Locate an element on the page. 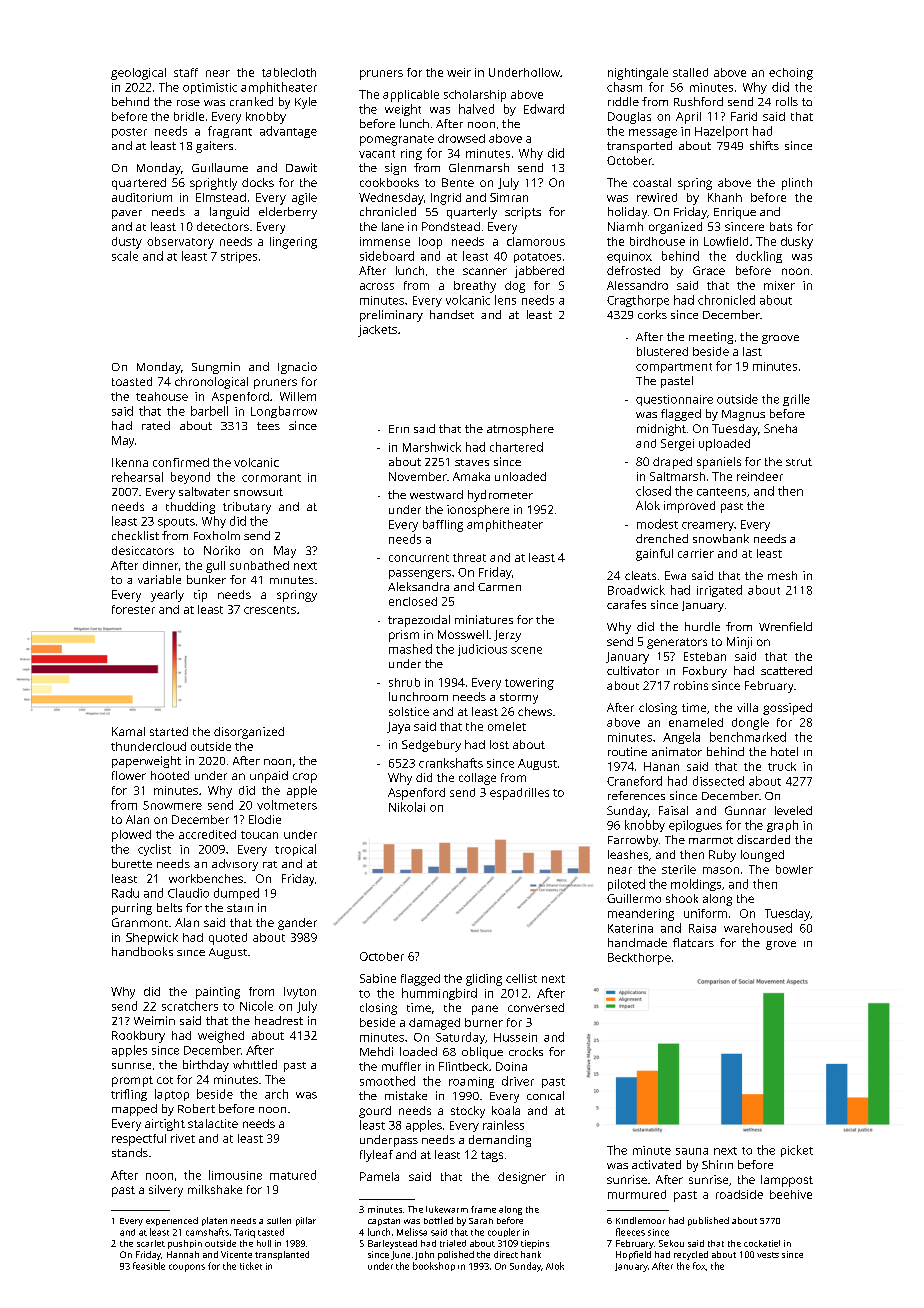 Image resolution: width=924 pixels, height=1308 pixels. tablecloth is located at coordinates (289, 72).
